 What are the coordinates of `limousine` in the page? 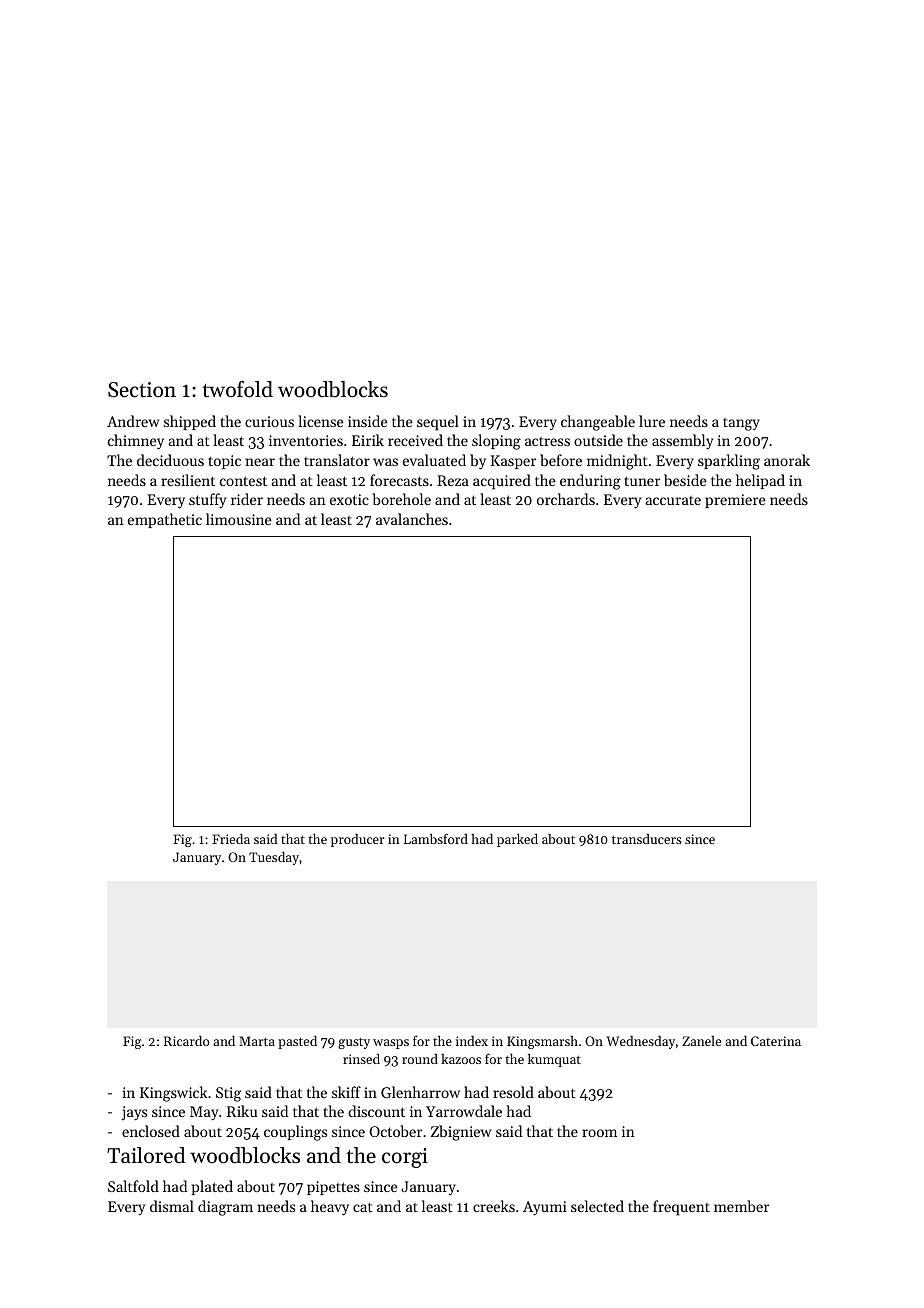 It's located at (239, 519).
